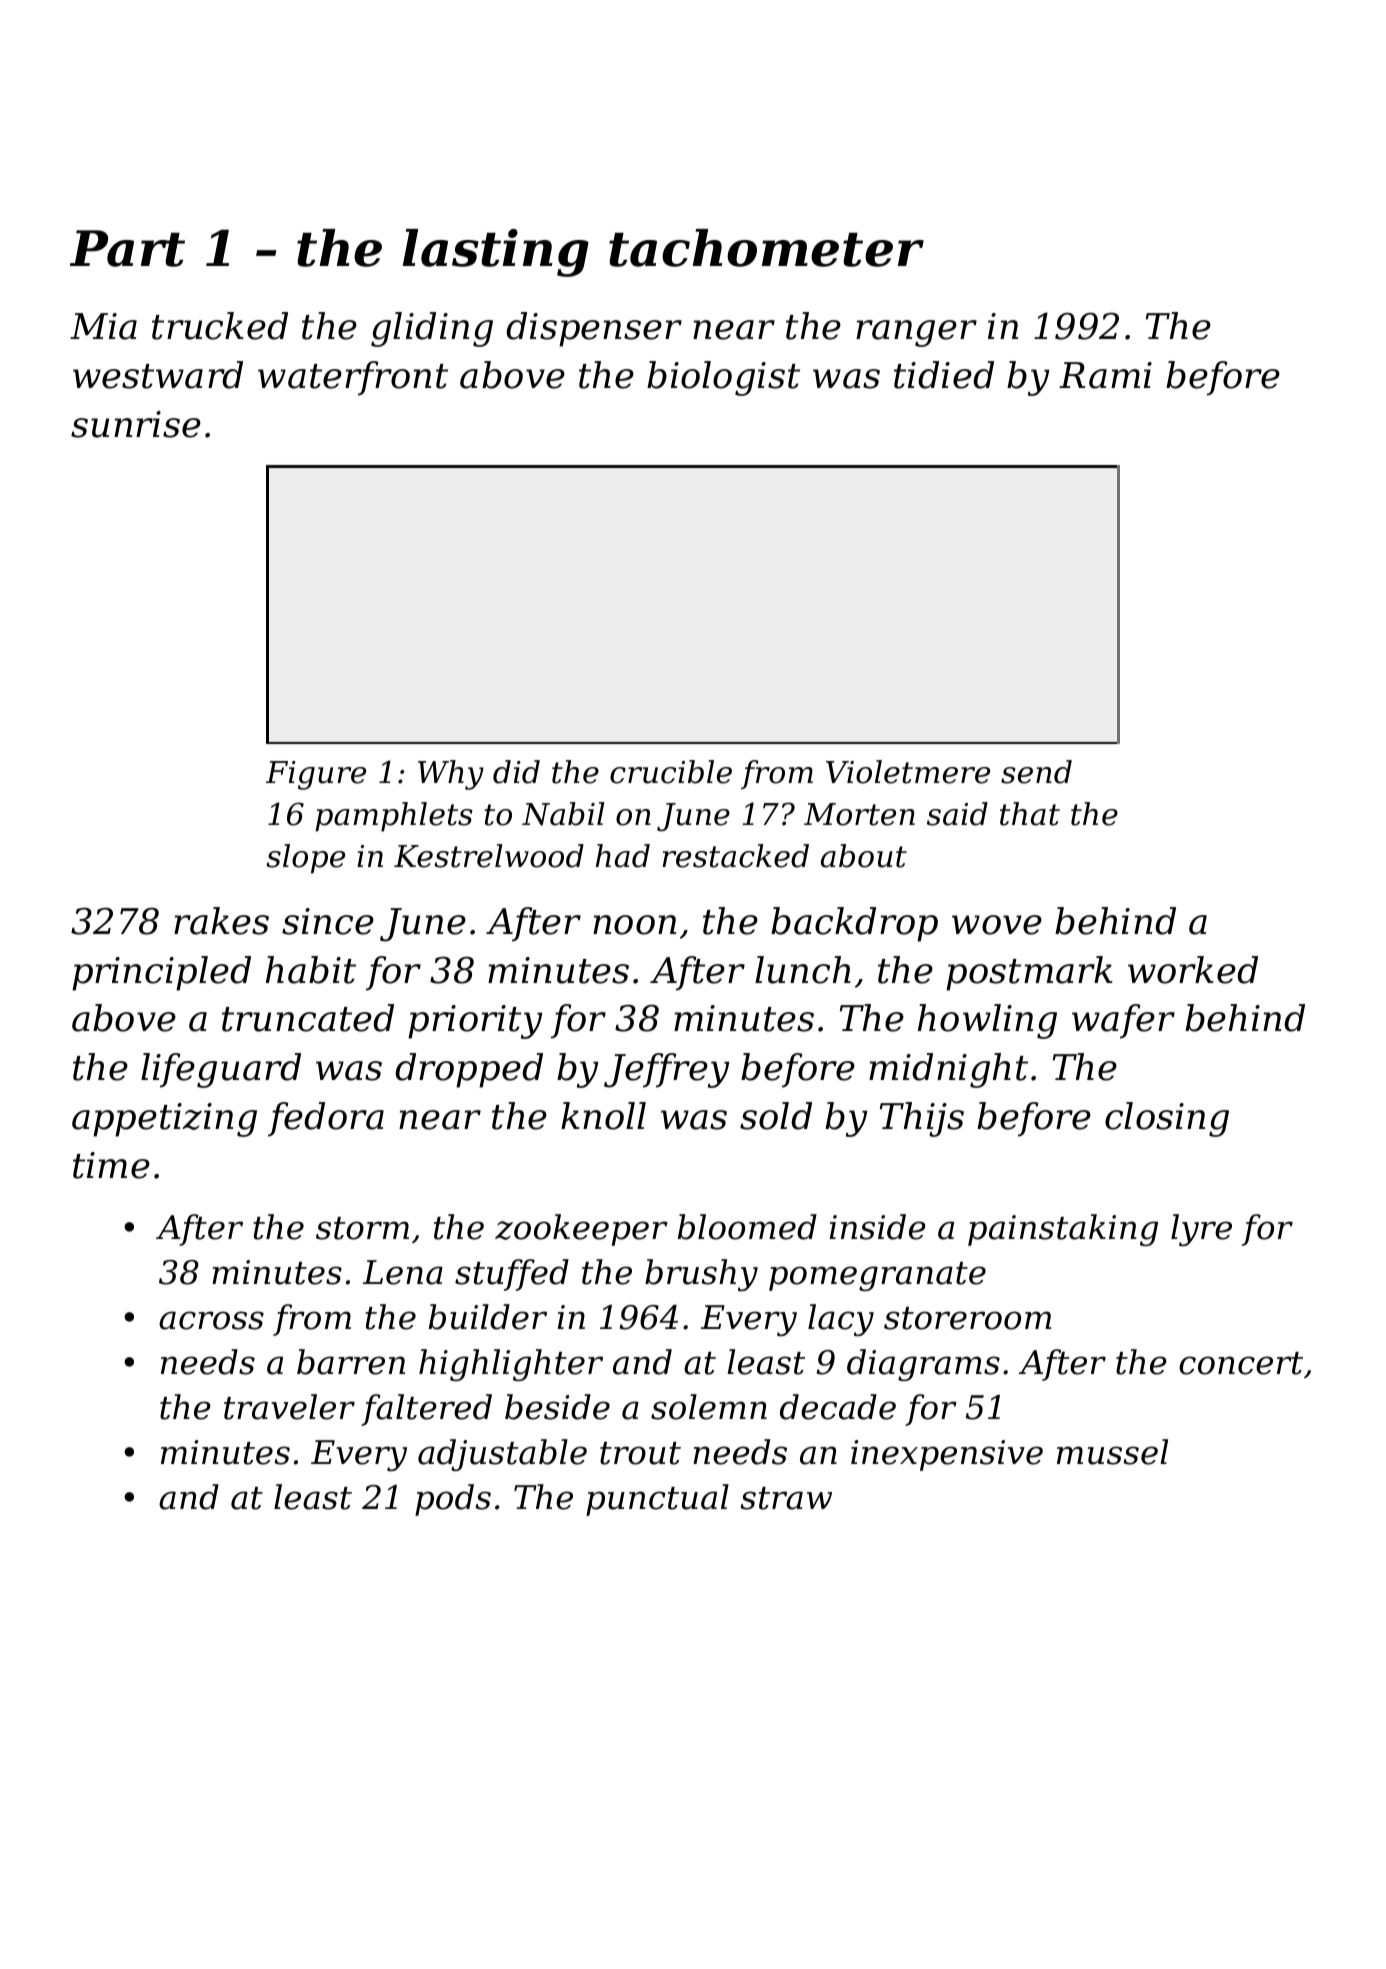 This document has height=1969, width=1386. I want to click on gliding, so click(432, 329).
